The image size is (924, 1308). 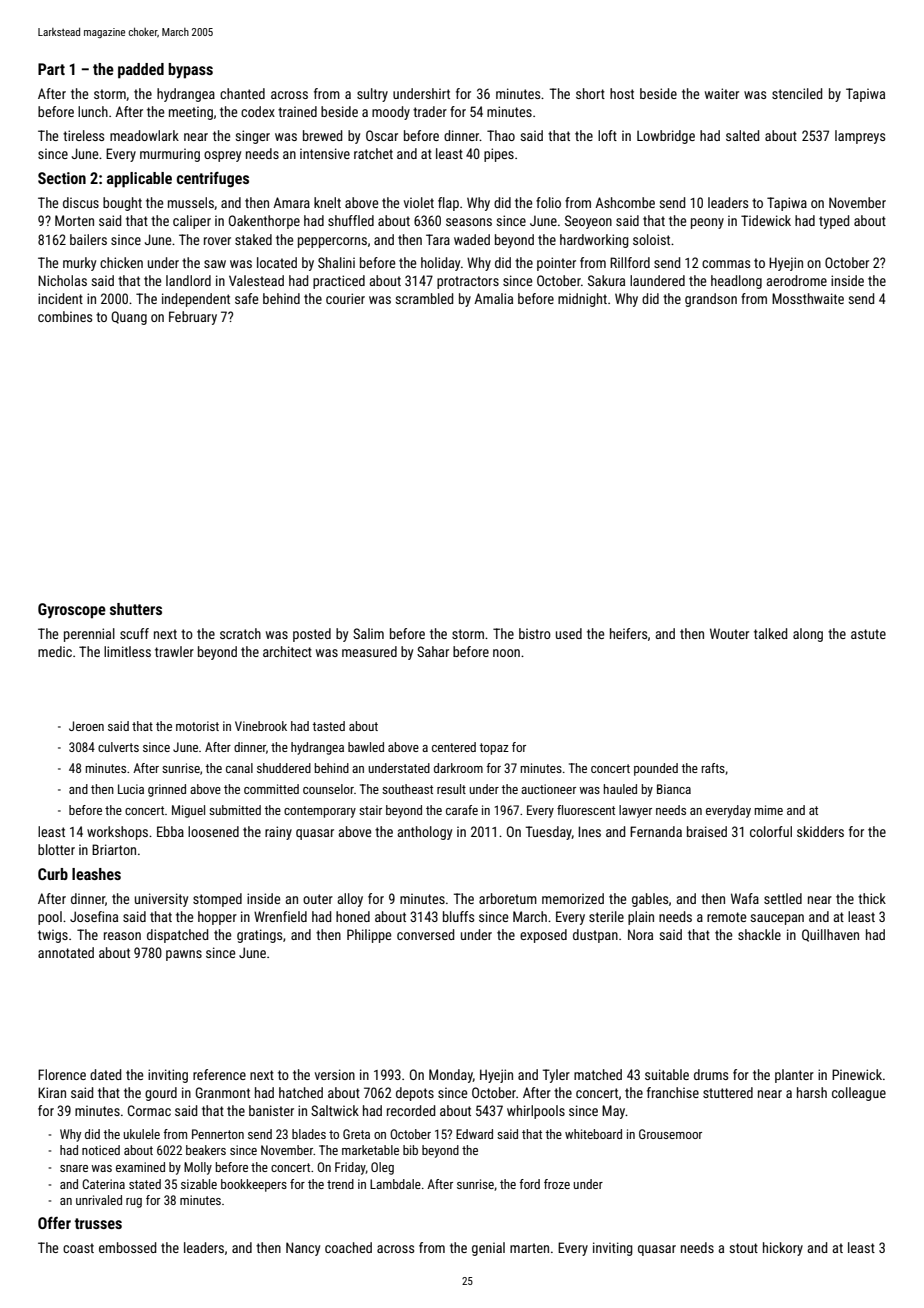 I want to click on Thao, so click(x=501, y=135).
